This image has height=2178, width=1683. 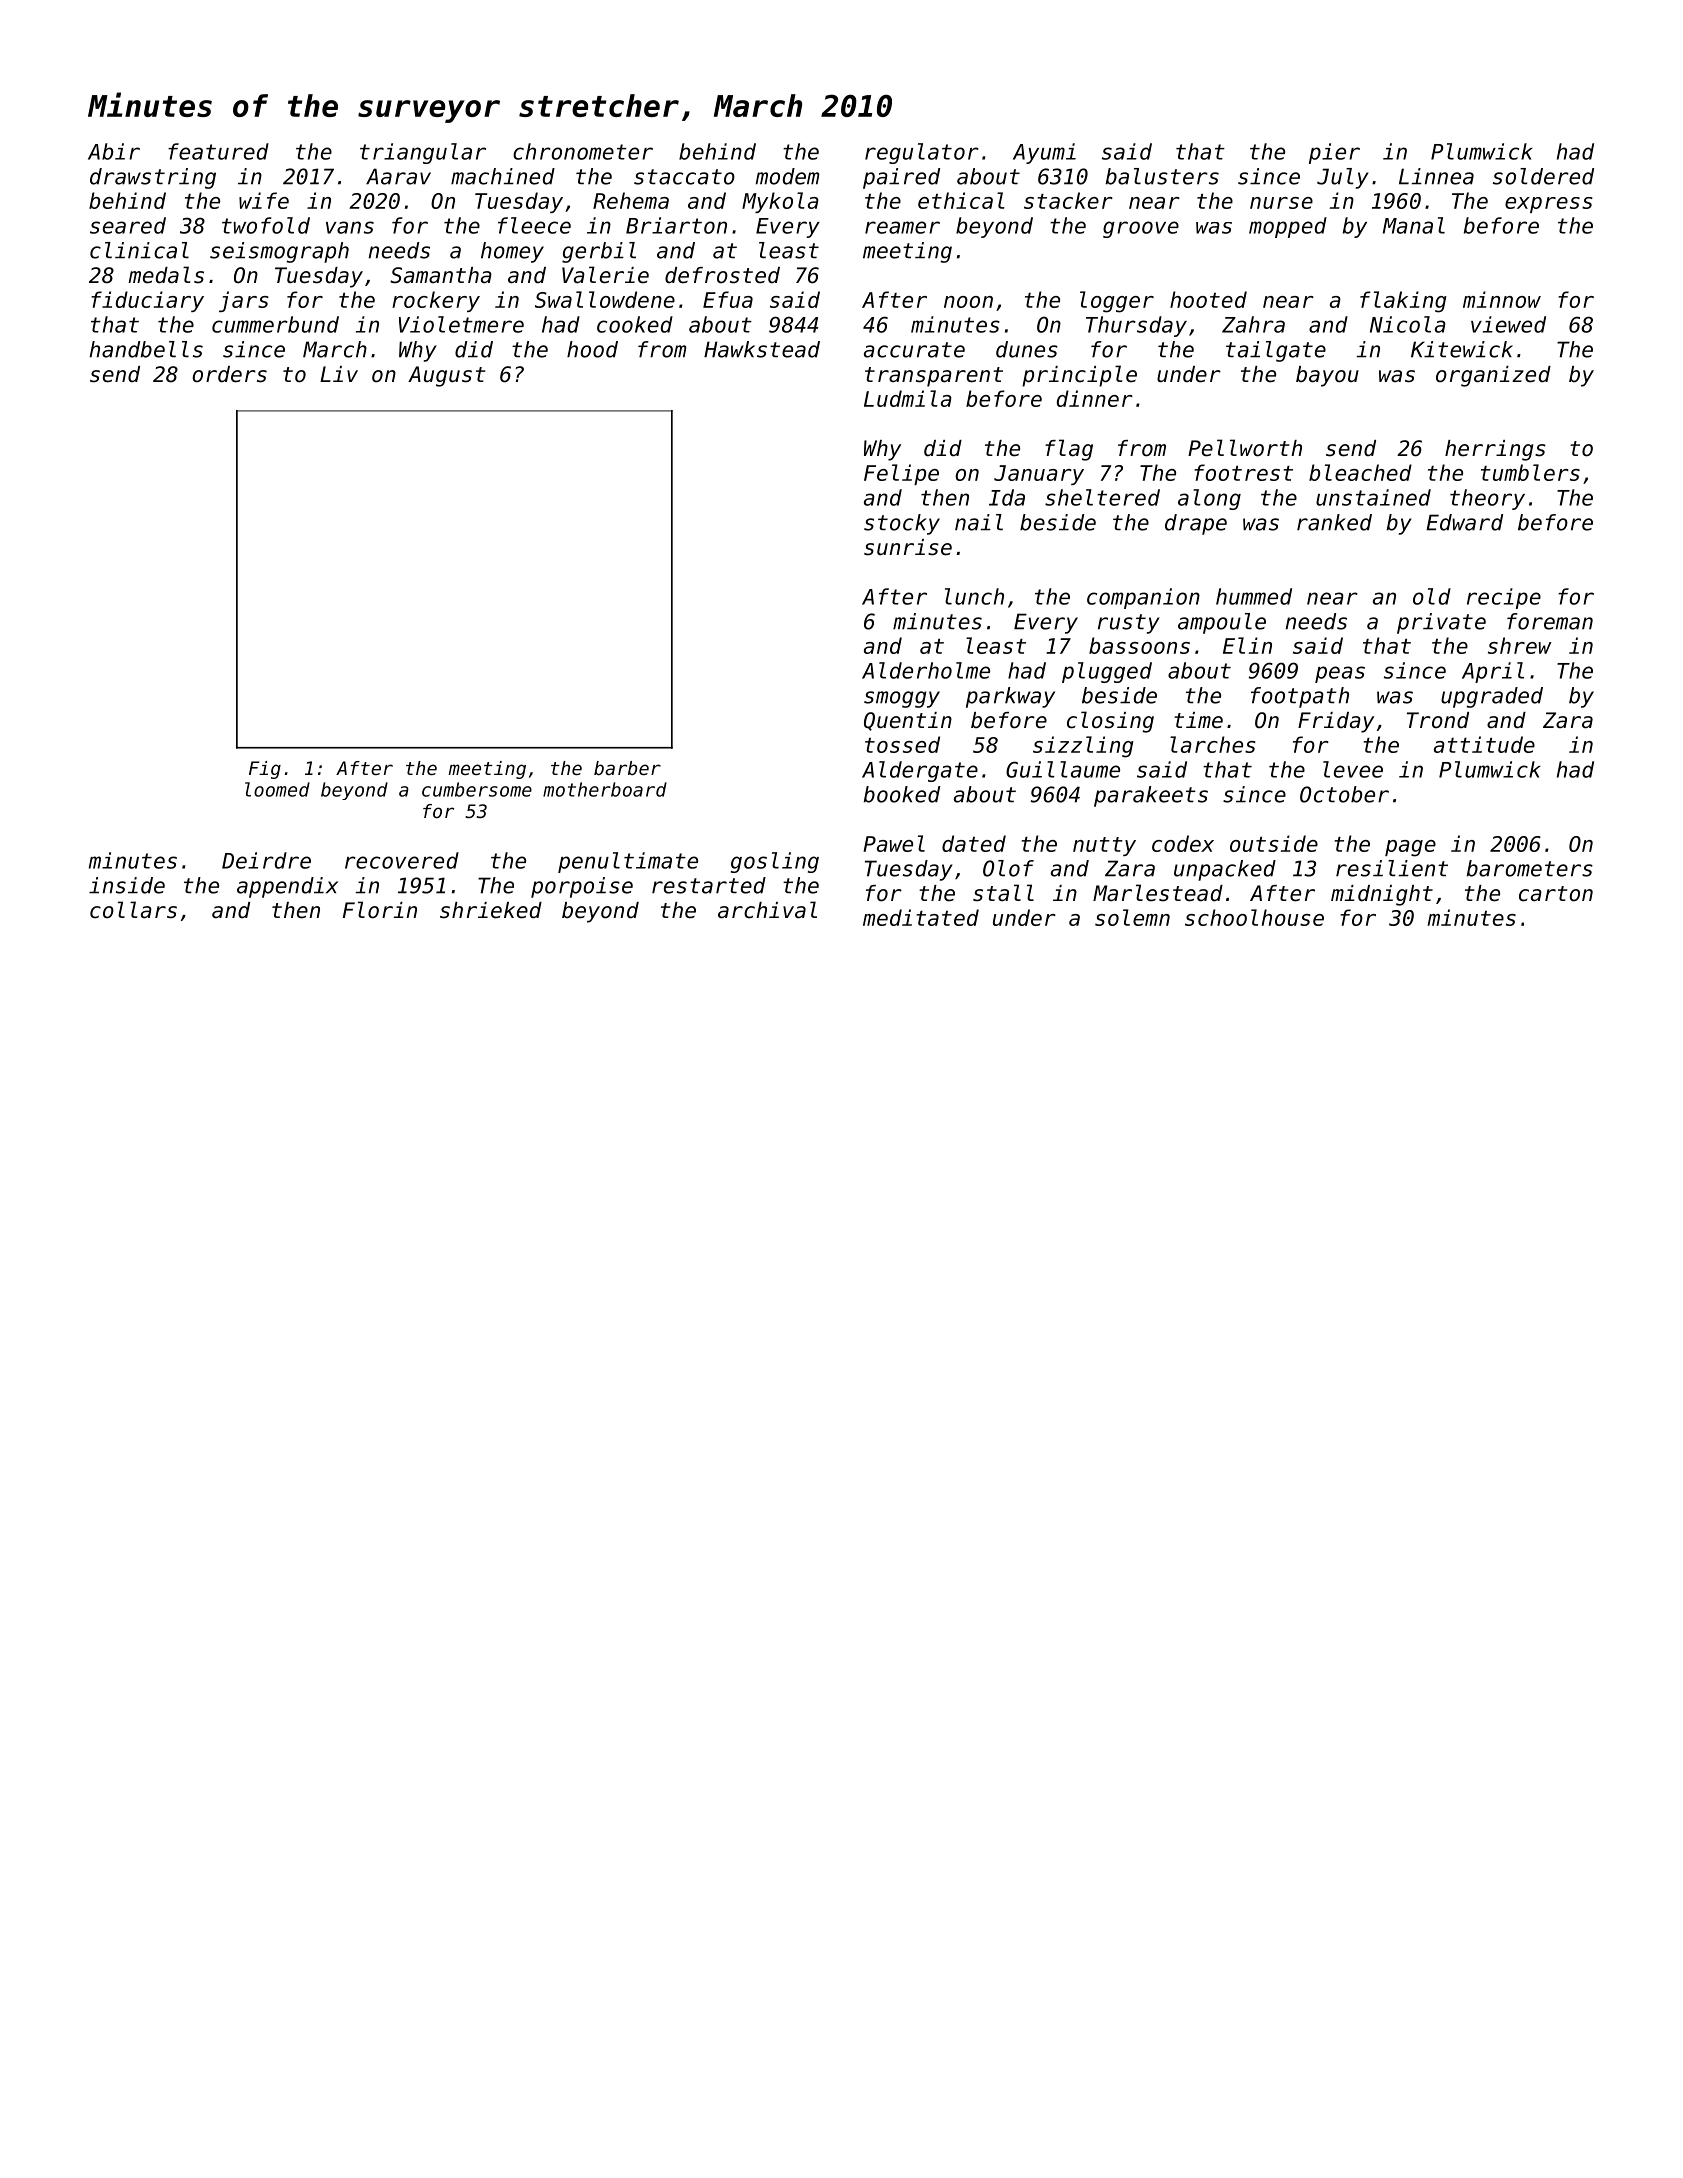 What do you see at coordinates (902, 227) in the image?
I see `reamer` at bounding box center [902, 227].
